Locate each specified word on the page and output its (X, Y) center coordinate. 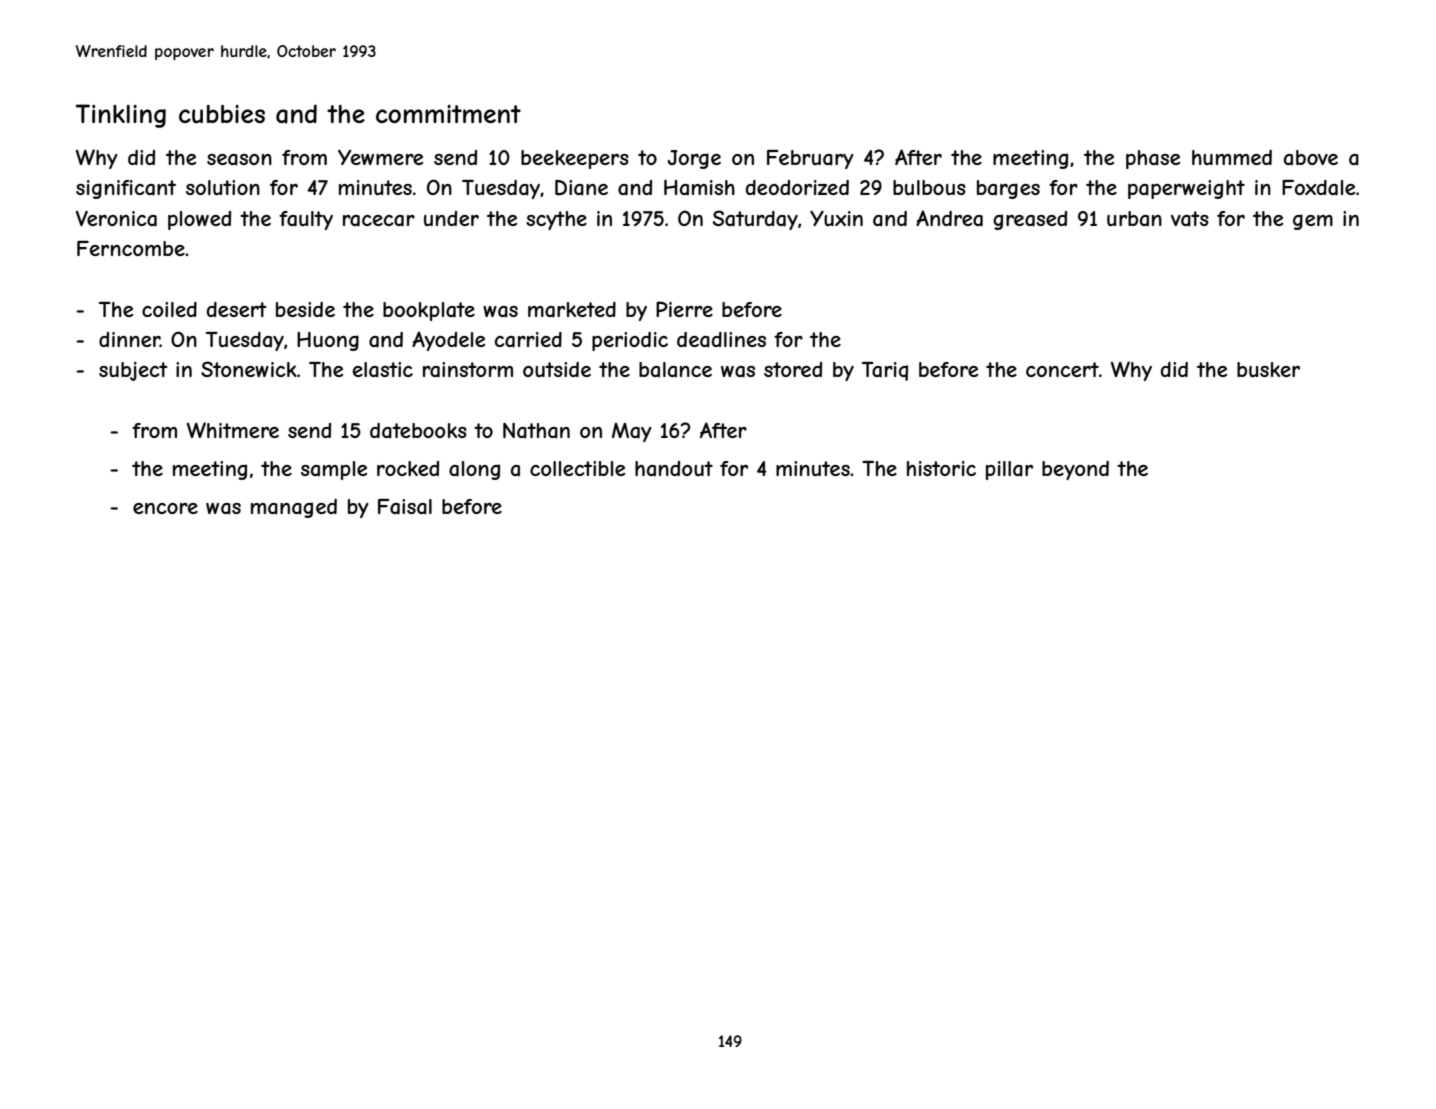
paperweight (1186, 189)
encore (165, 508)
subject (133, 371)
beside (305, 309)
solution (223, 187)
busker (1268, 369)
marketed (572, 310)
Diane (581, 188)
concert (1062, 369)
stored (793, 369)
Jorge (694, 159)
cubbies (222, 114)
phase (1153, 159)
